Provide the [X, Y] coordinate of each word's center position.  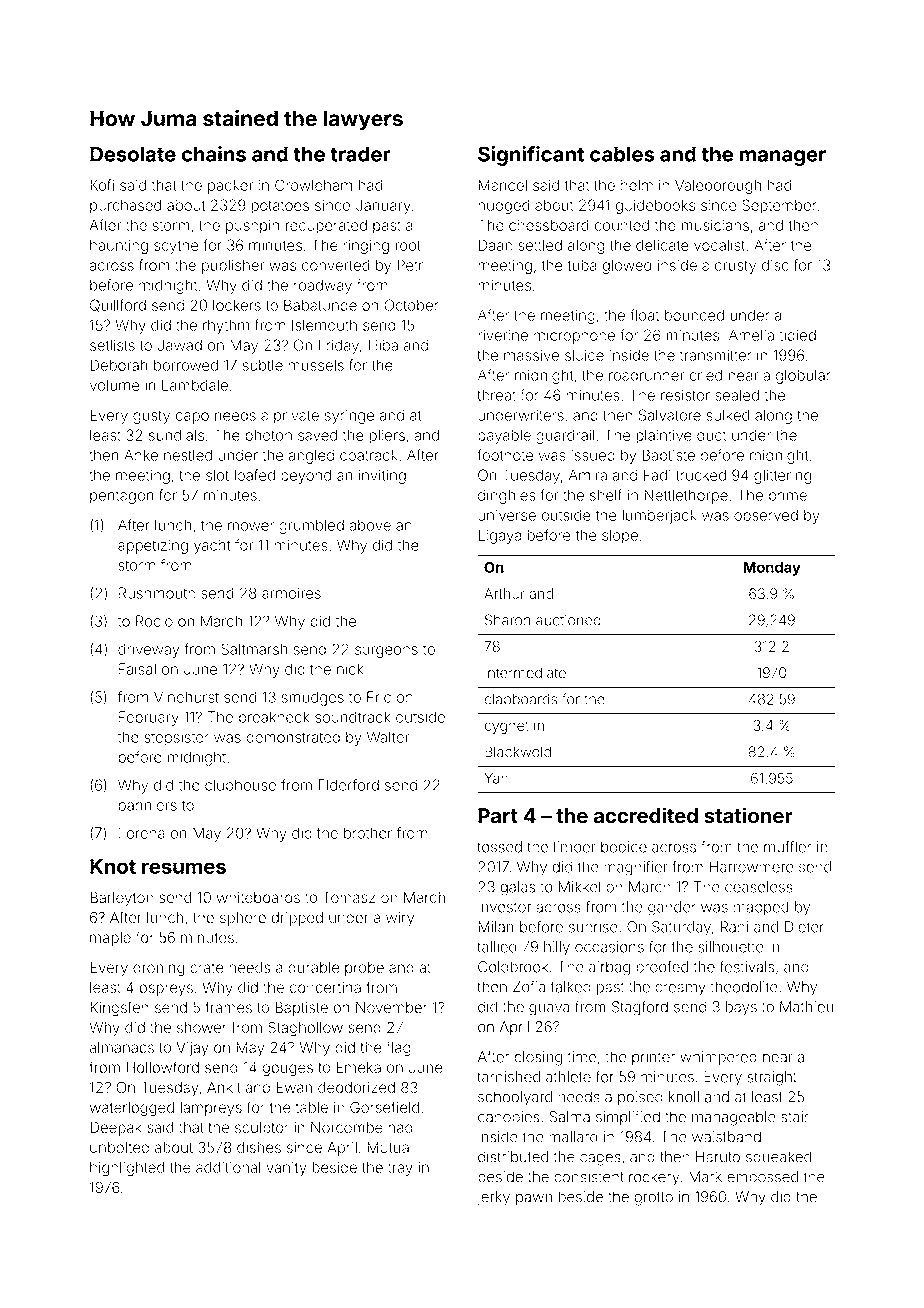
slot [217, 475]
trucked [701, 475]
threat [496, 395]
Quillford [118, 305]
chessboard [549, 225]
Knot [113, 866]
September [779, 206]
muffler [787, 846]
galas [517, 888]
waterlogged [132, 1109]
